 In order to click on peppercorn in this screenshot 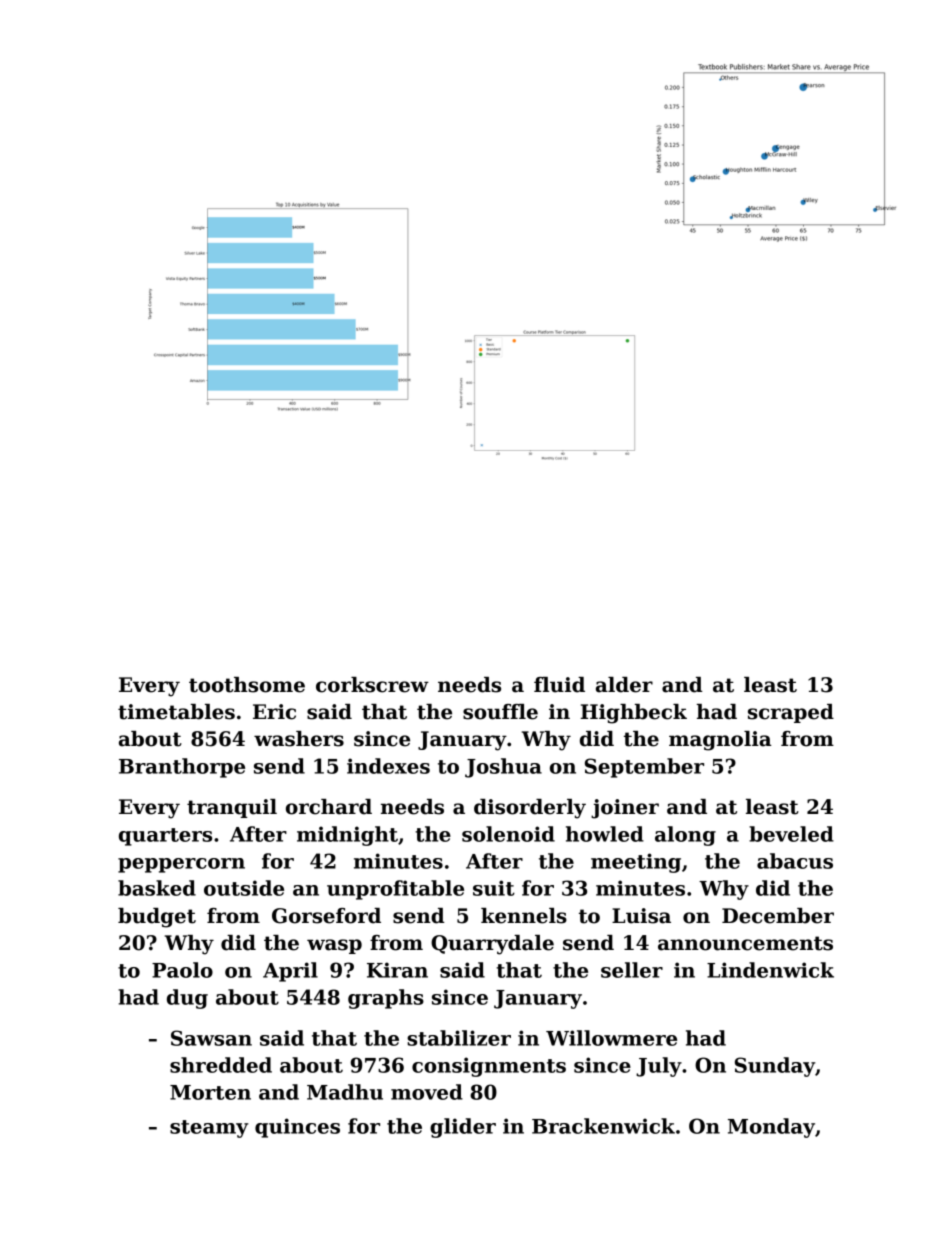, I will do `click(181, 865)`.
